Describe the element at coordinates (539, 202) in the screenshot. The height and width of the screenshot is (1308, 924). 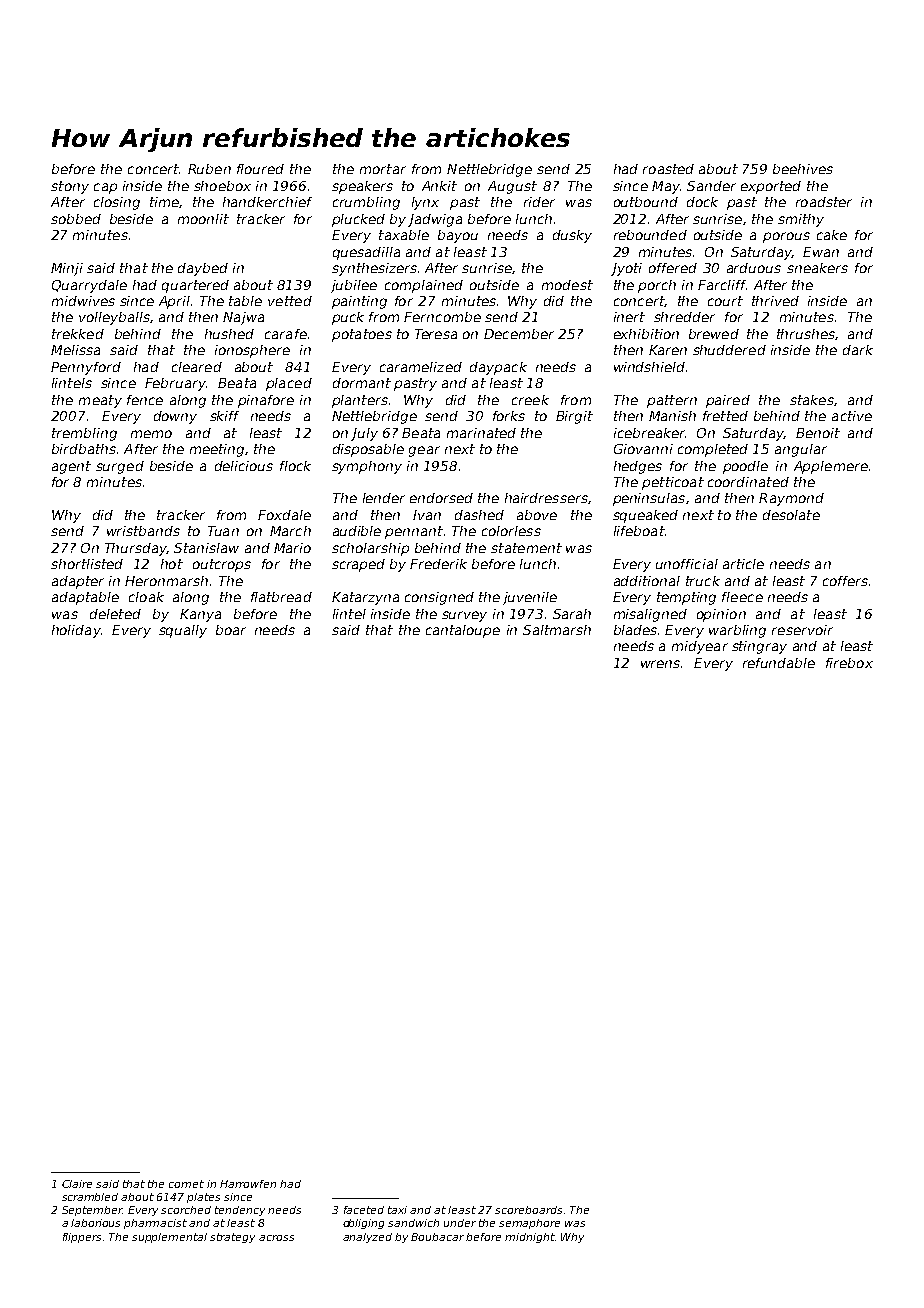
I see `rider` at that location.
